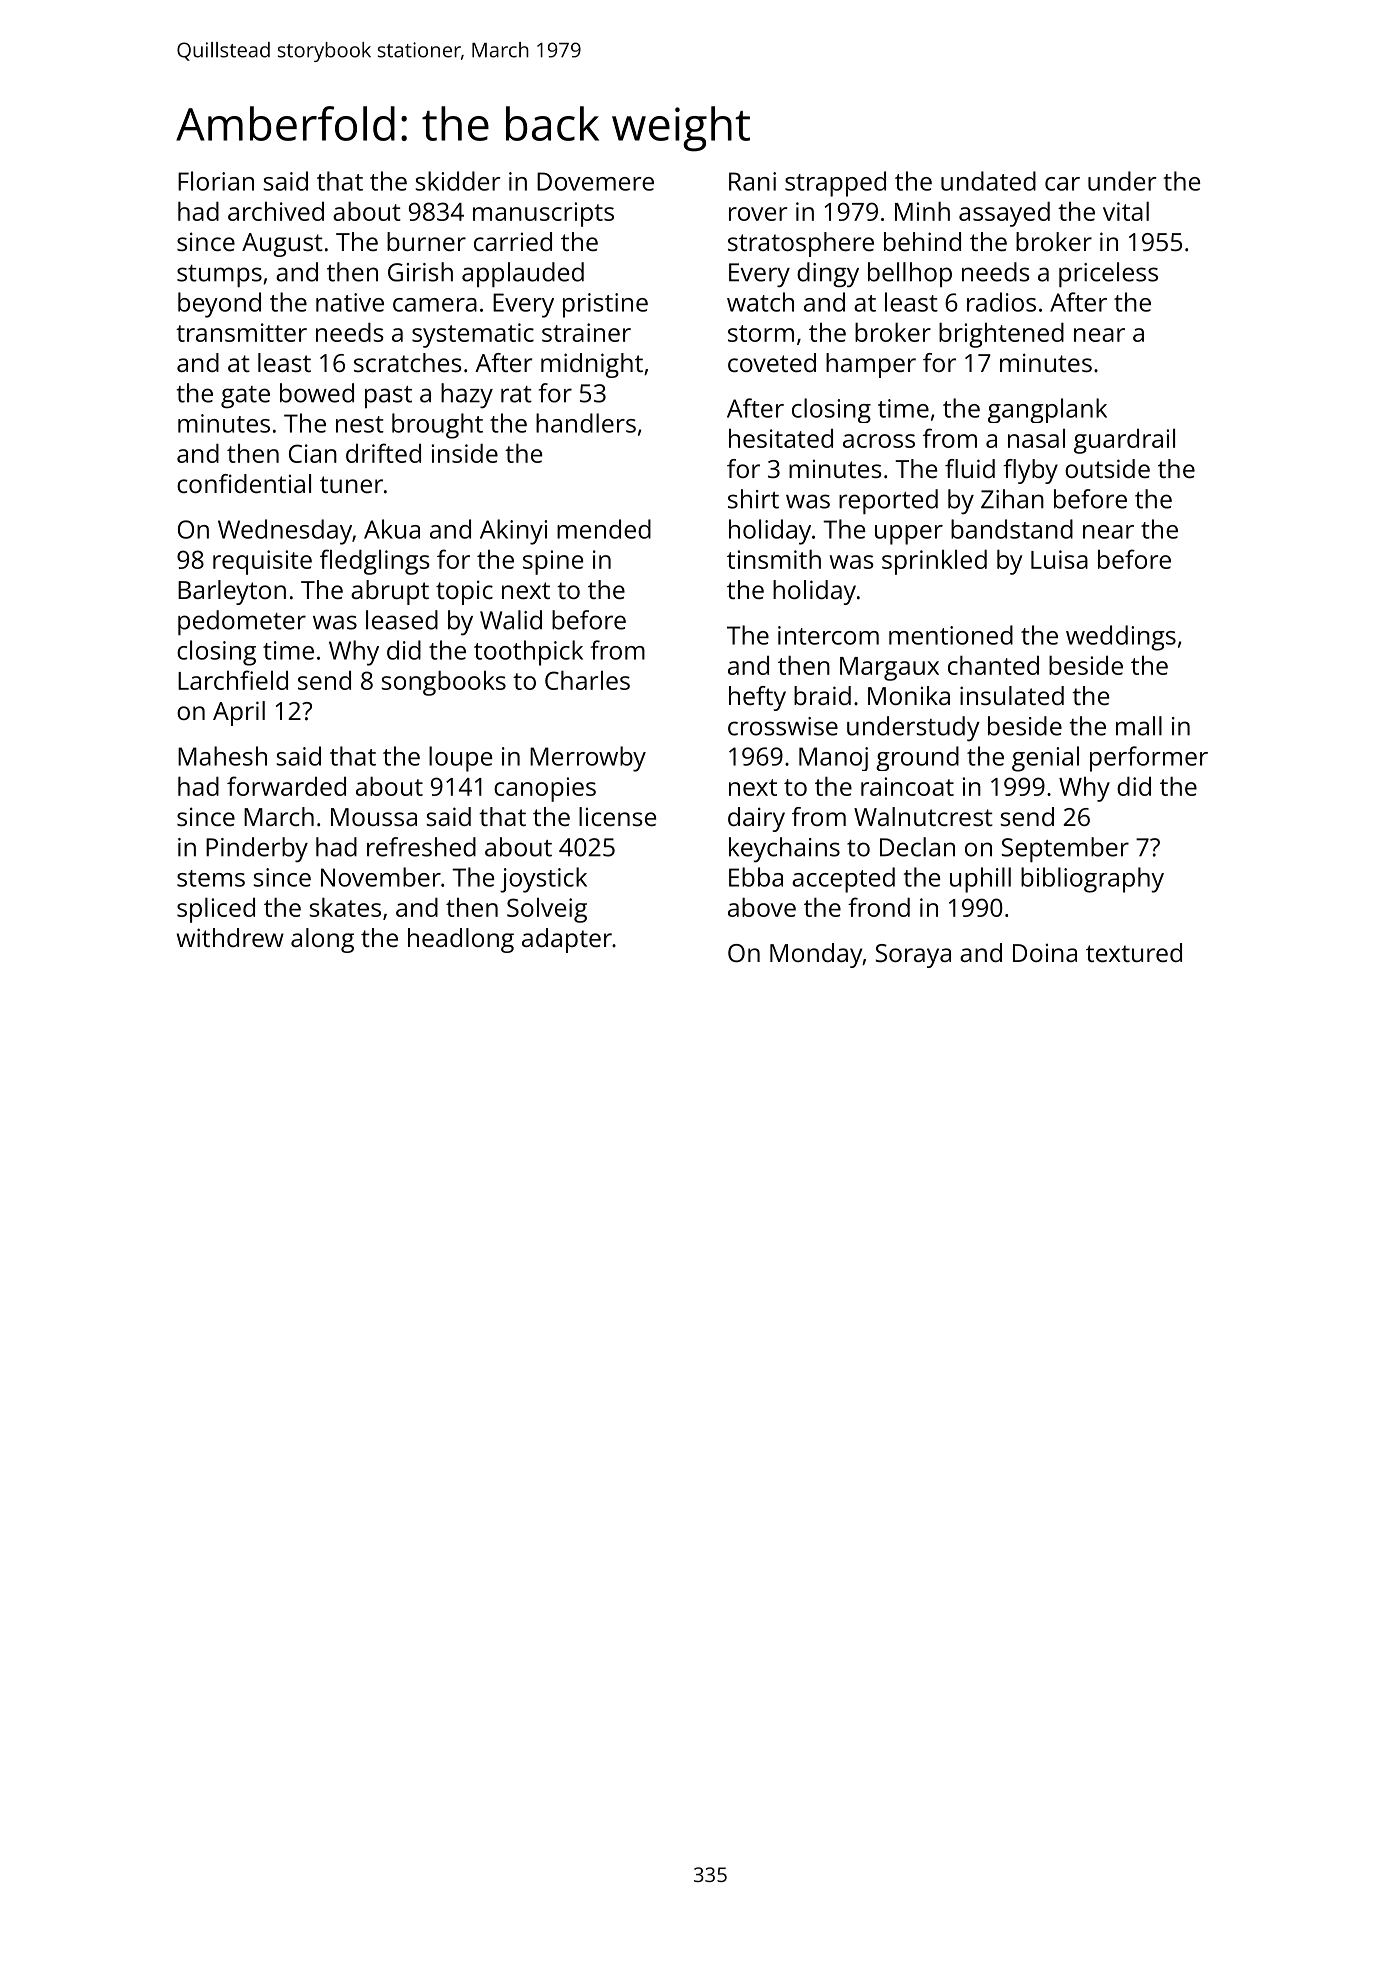 This screenshot has width=1386, height=1969. I want to click on undated, so click(988, 181).
